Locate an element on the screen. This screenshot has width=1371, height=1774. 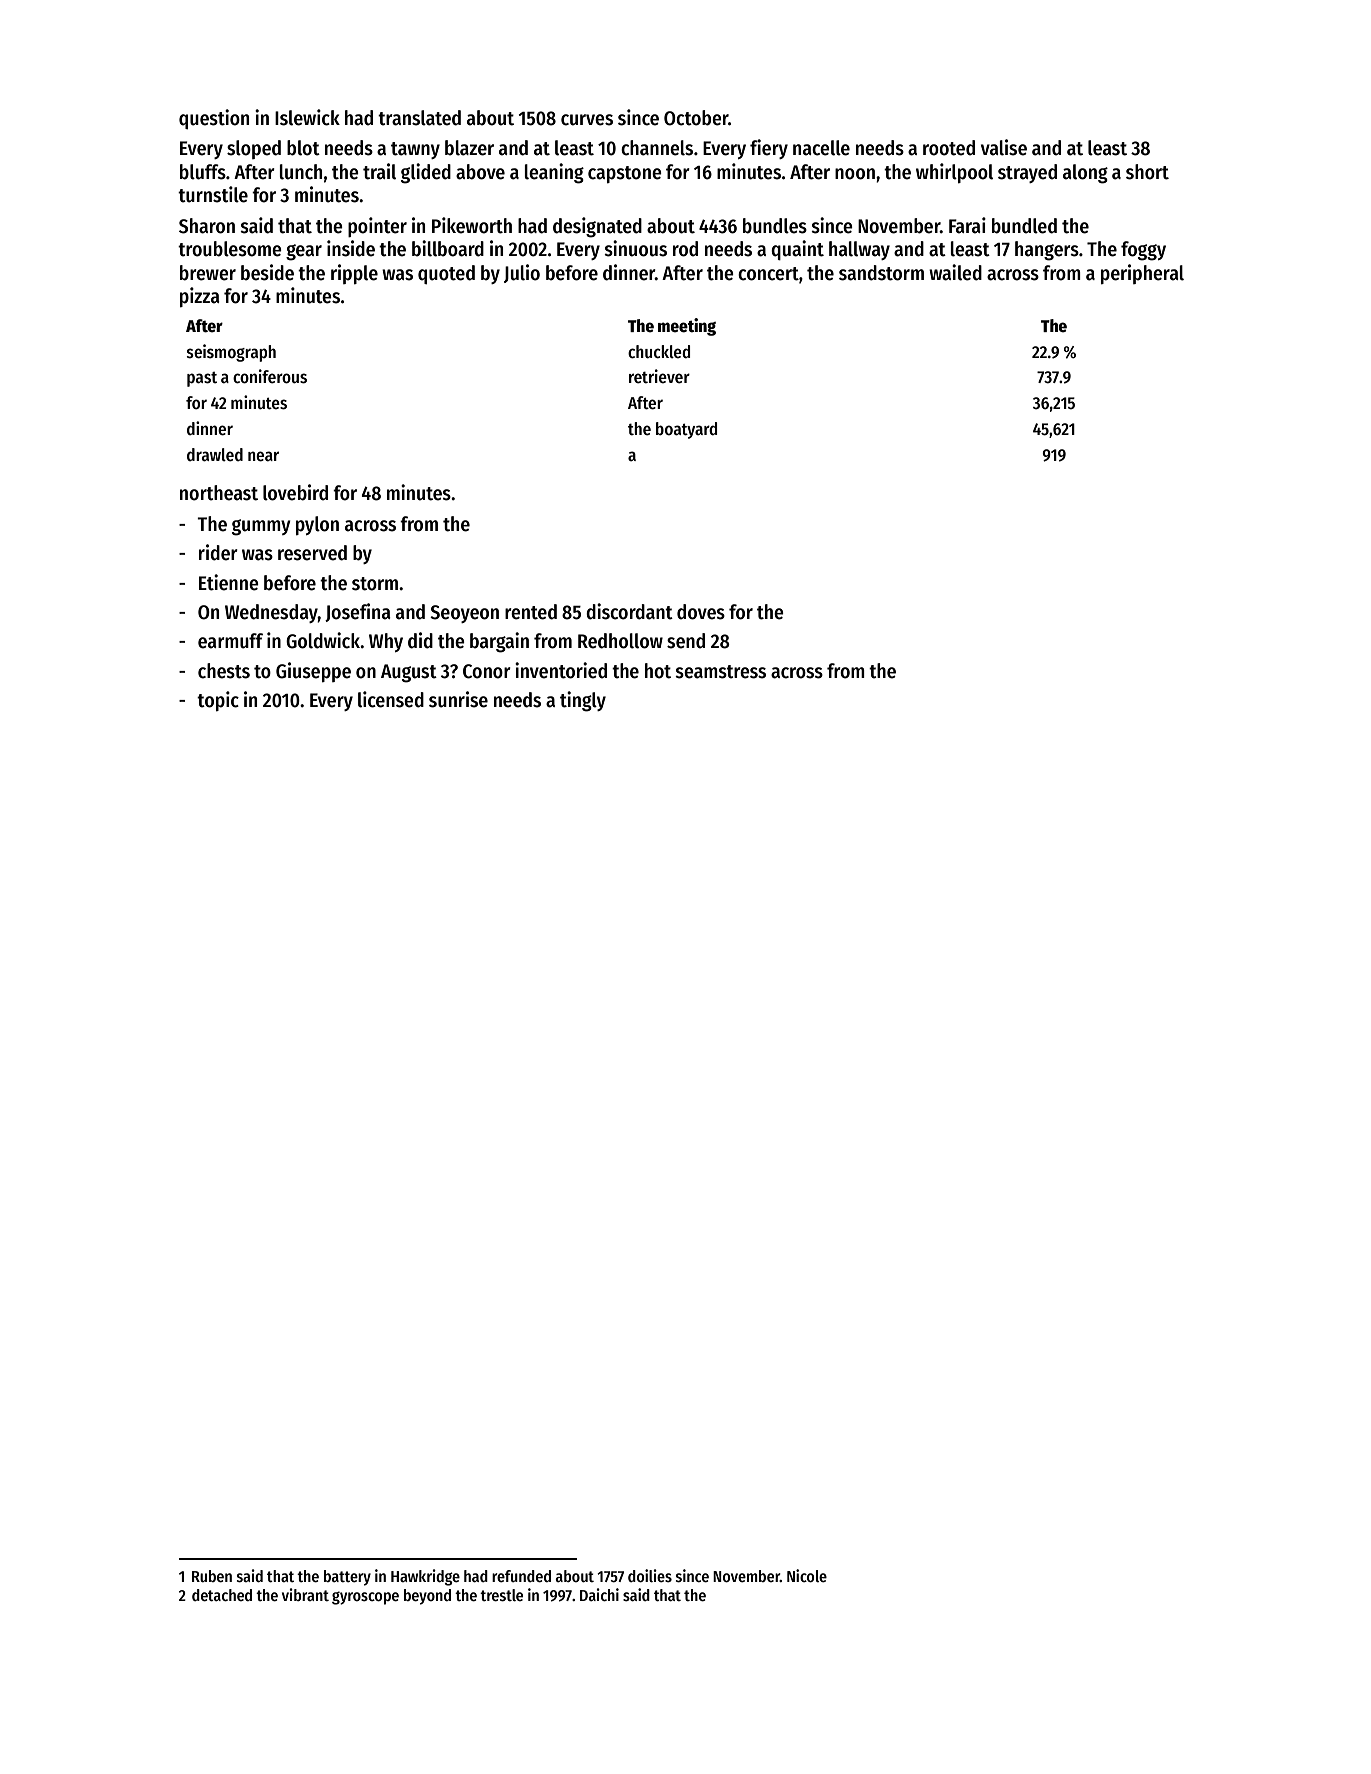
rented is located at coordinates (531, 612).
